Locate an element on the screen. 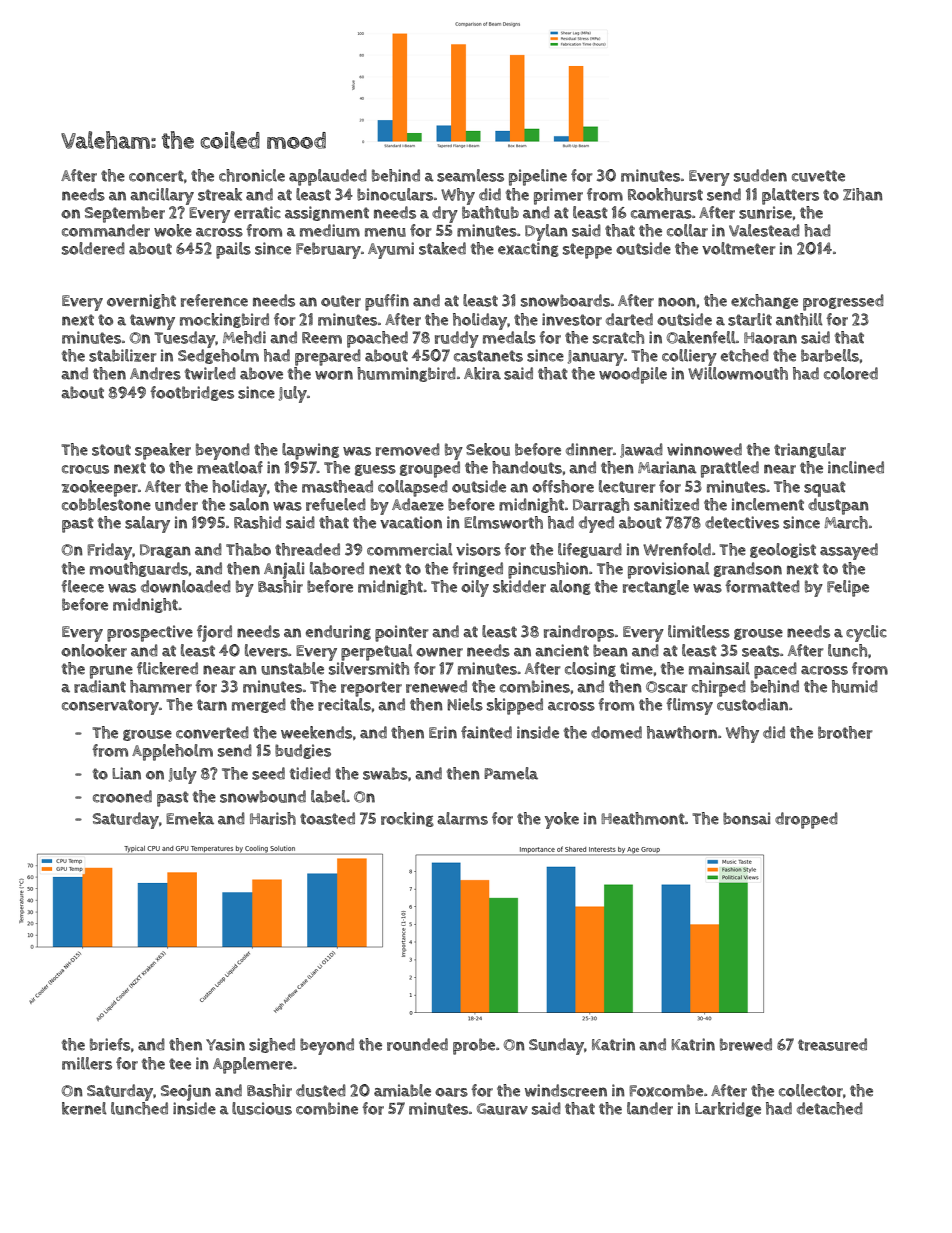 The height and width of the screenshot is (1233, 952). Seojun is located at coordinates (186, 1092).
